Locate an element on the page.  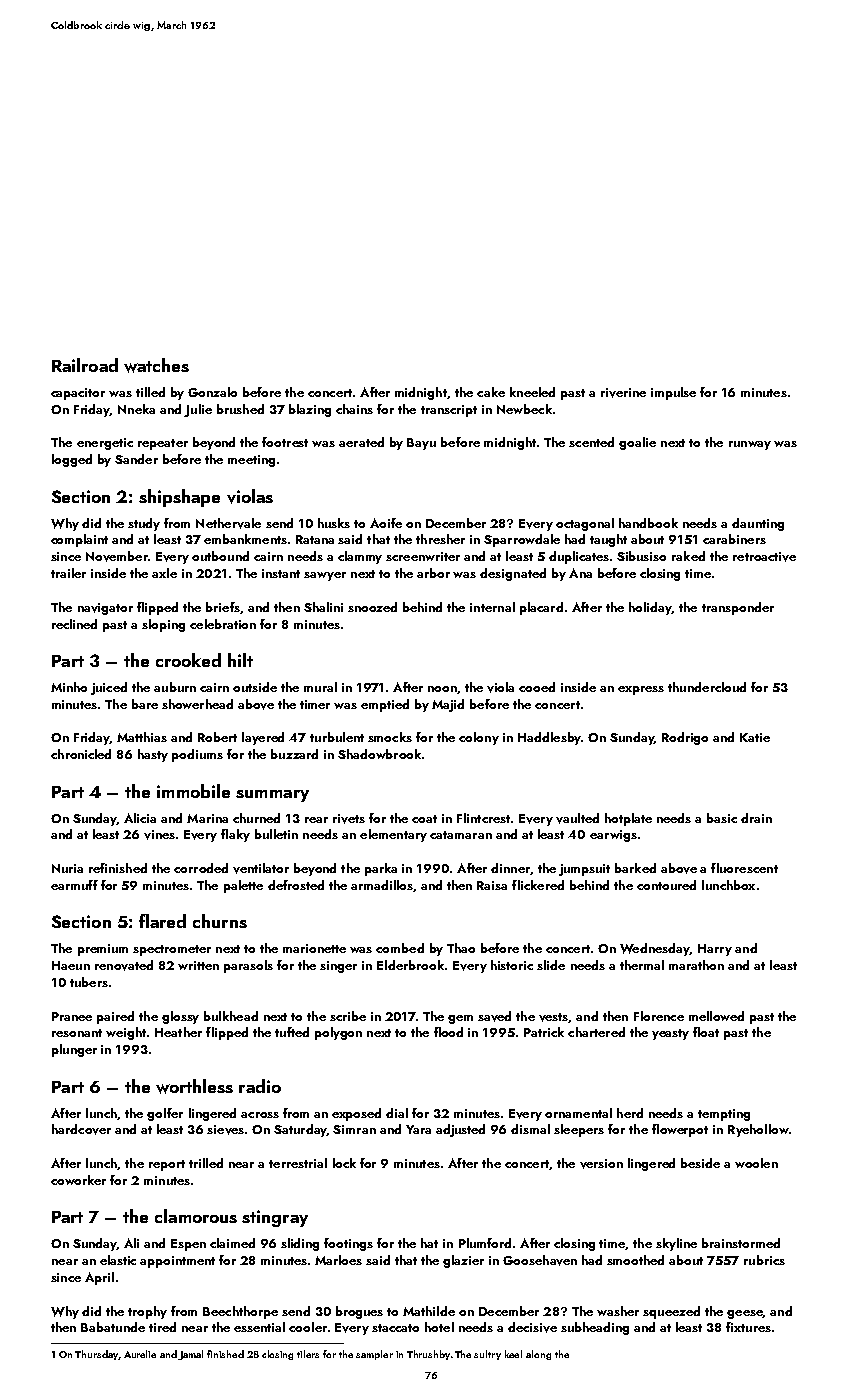
chronicled is located at coordinates (81, 754).
